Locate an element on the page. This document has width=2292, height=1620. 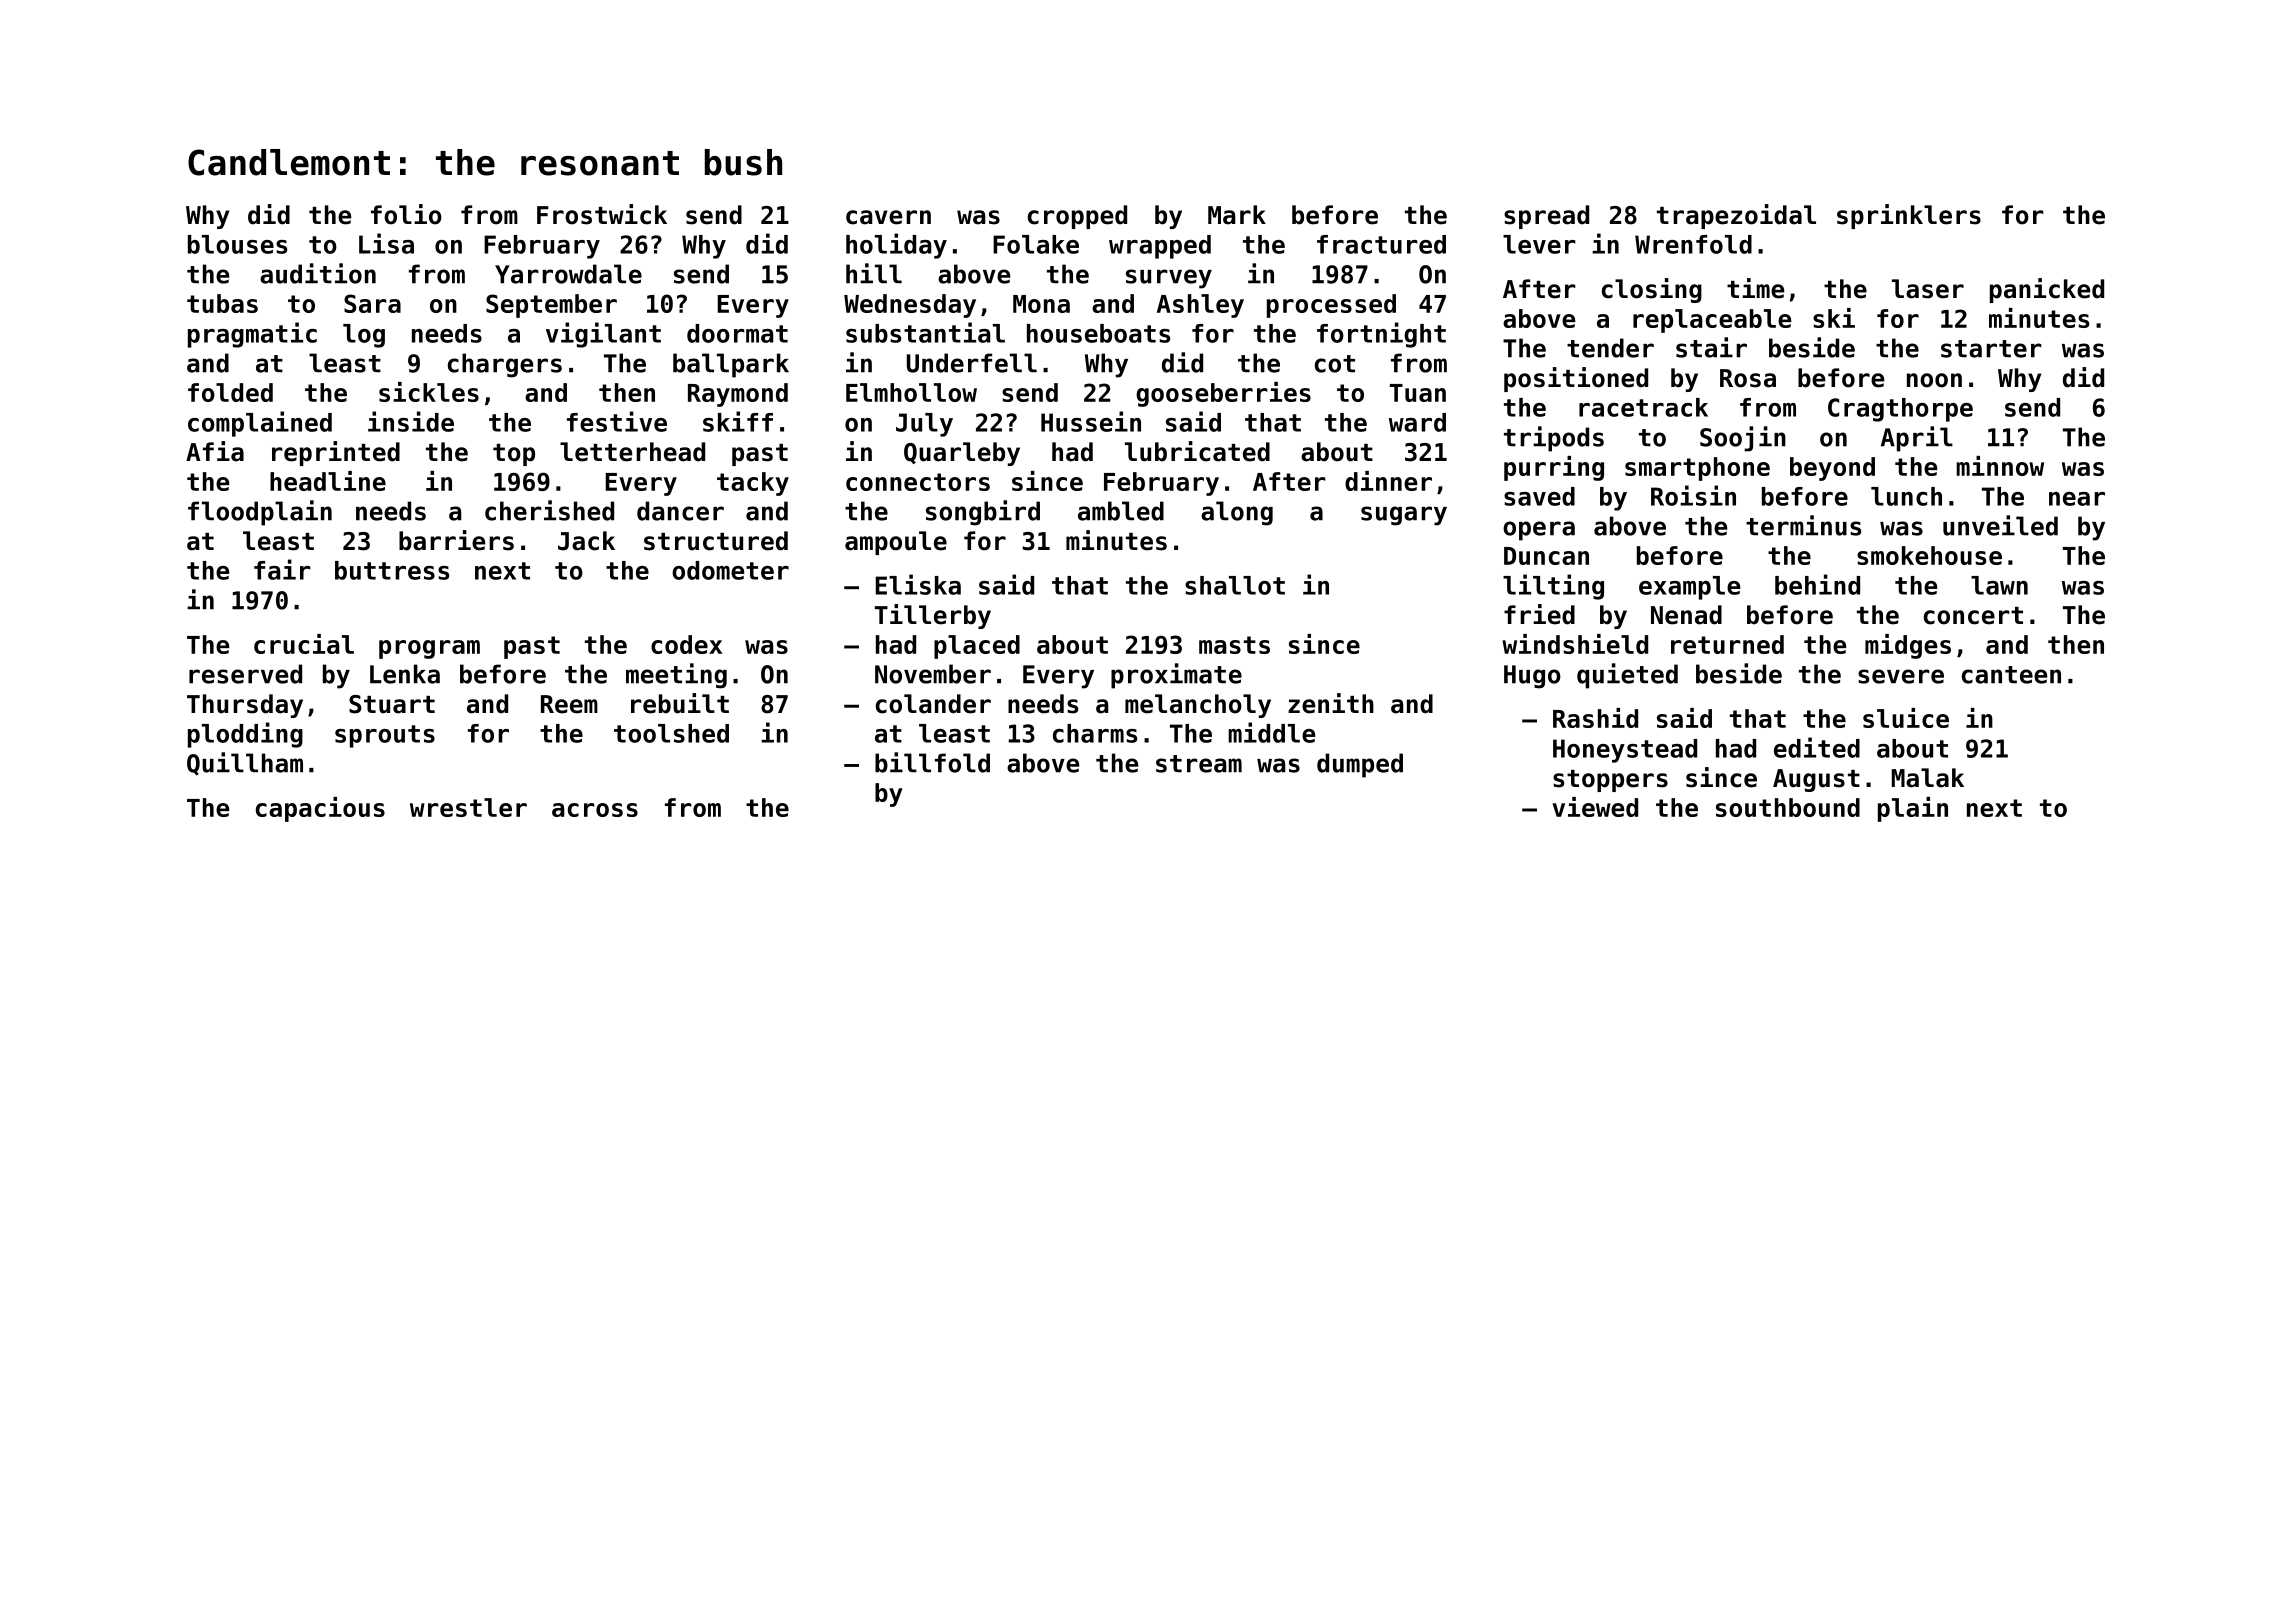
Eliska is located at coordinates (918, 584).
